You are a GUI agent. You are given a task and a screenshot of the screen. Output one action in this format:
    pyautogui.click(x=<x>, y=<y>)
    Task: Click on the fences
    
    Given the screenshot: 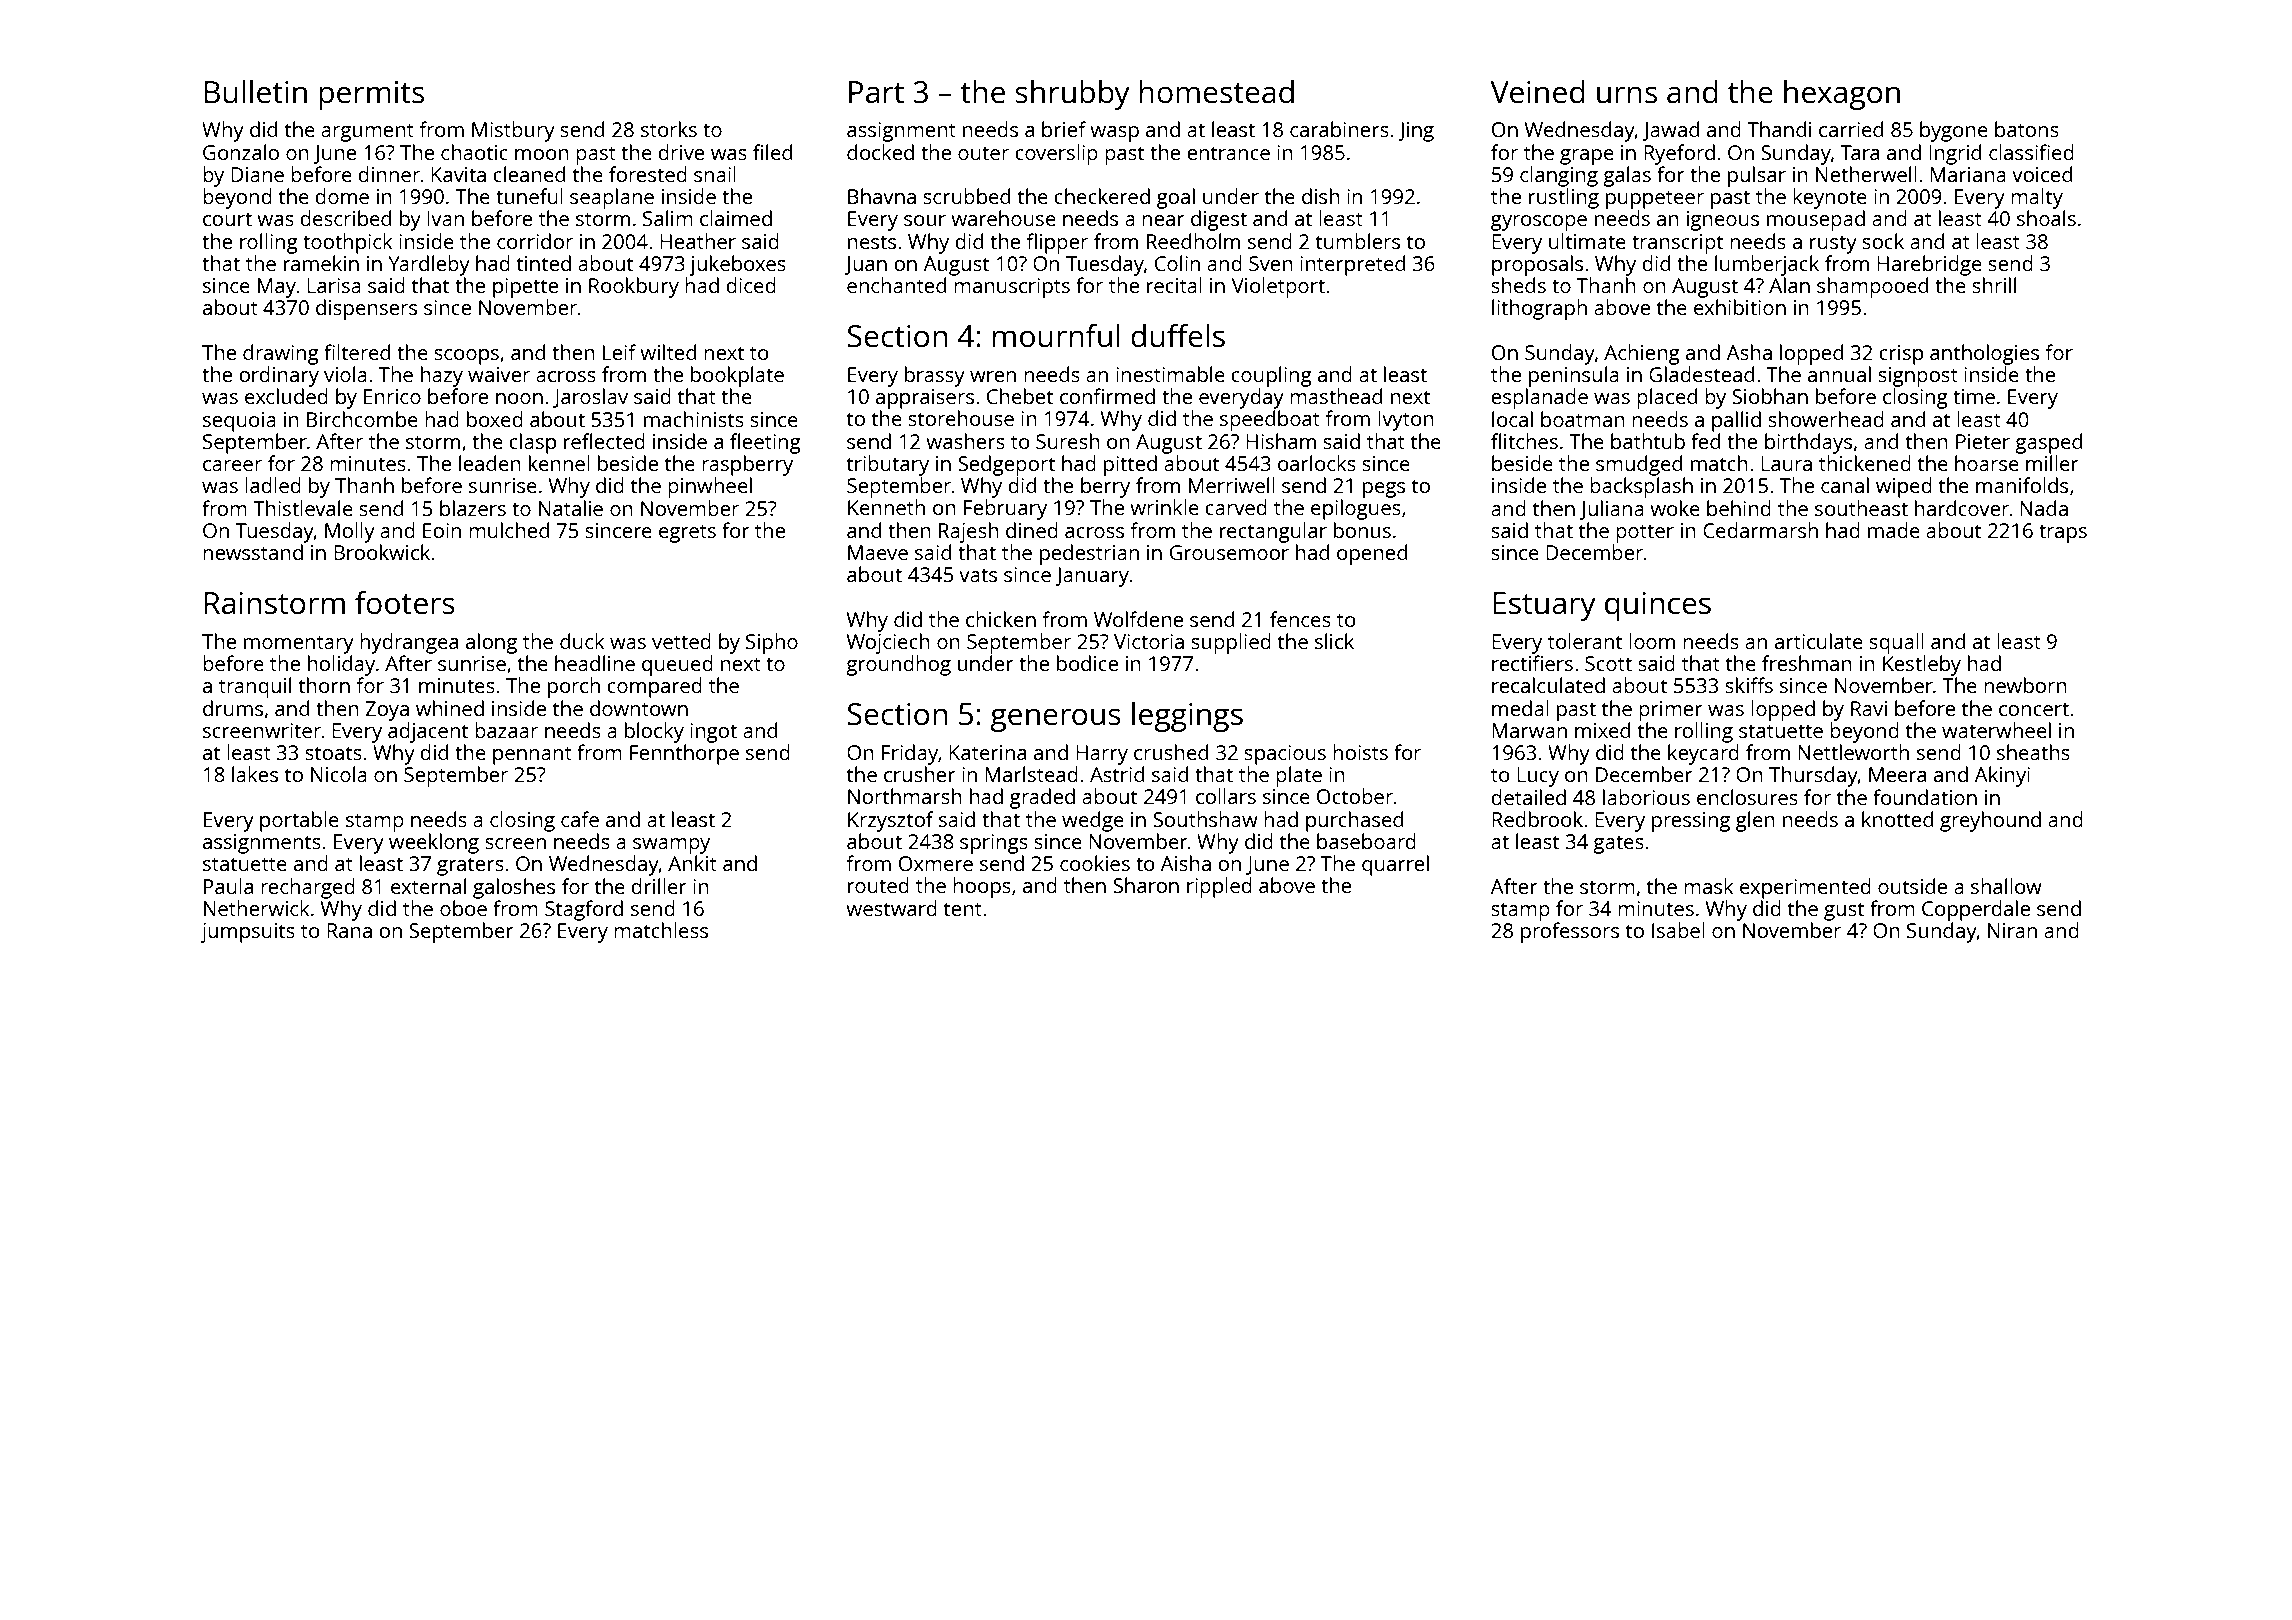 What is the action you would take?
    pyautogui.click(x=1300, y=619)
